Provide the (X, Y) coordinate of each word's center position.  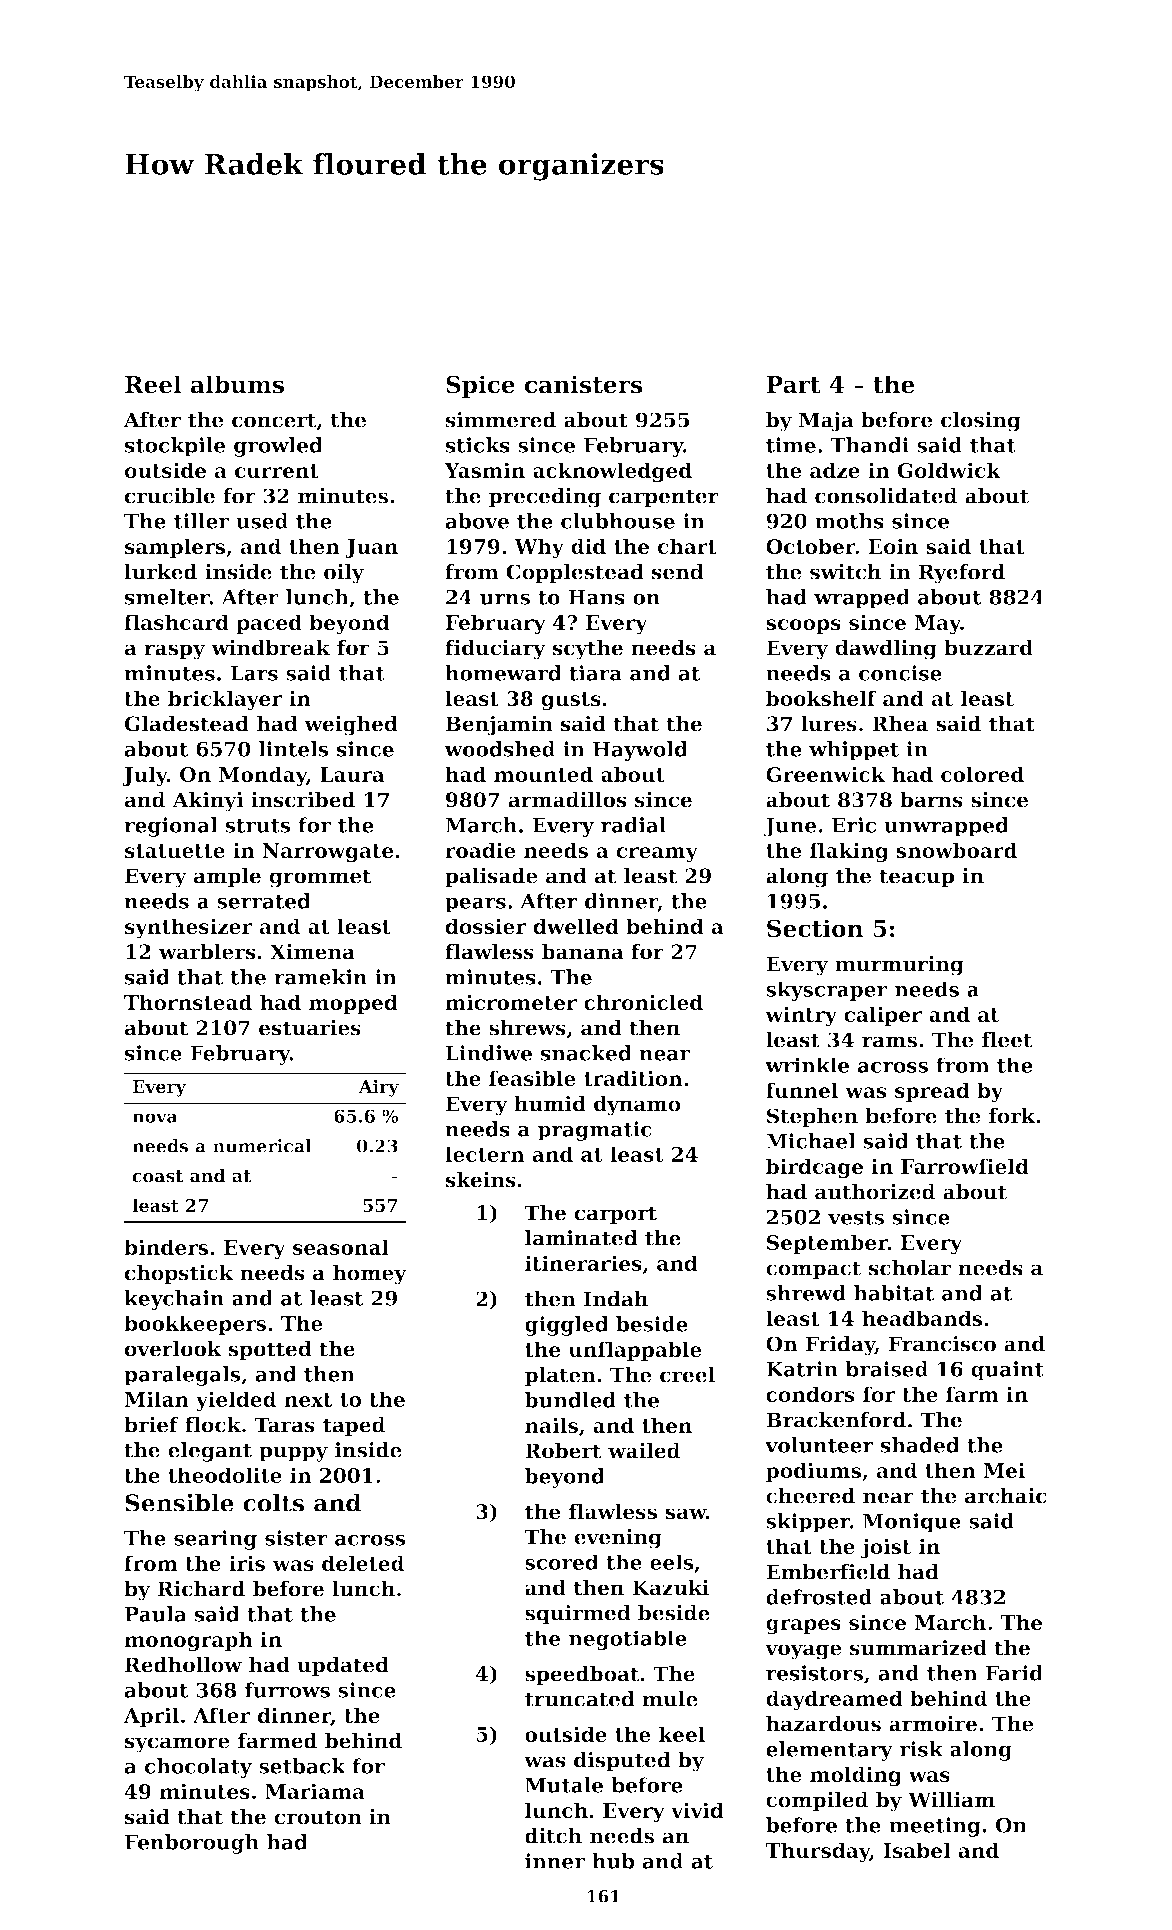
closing (981, 422)
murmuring (899, 966)
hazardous (823, 1724)
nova (155, 1118)
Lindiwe (489, 1053)
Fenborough (192, 1844)
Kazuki (670, 1587)
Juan (371, 548)
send (678, 572)
